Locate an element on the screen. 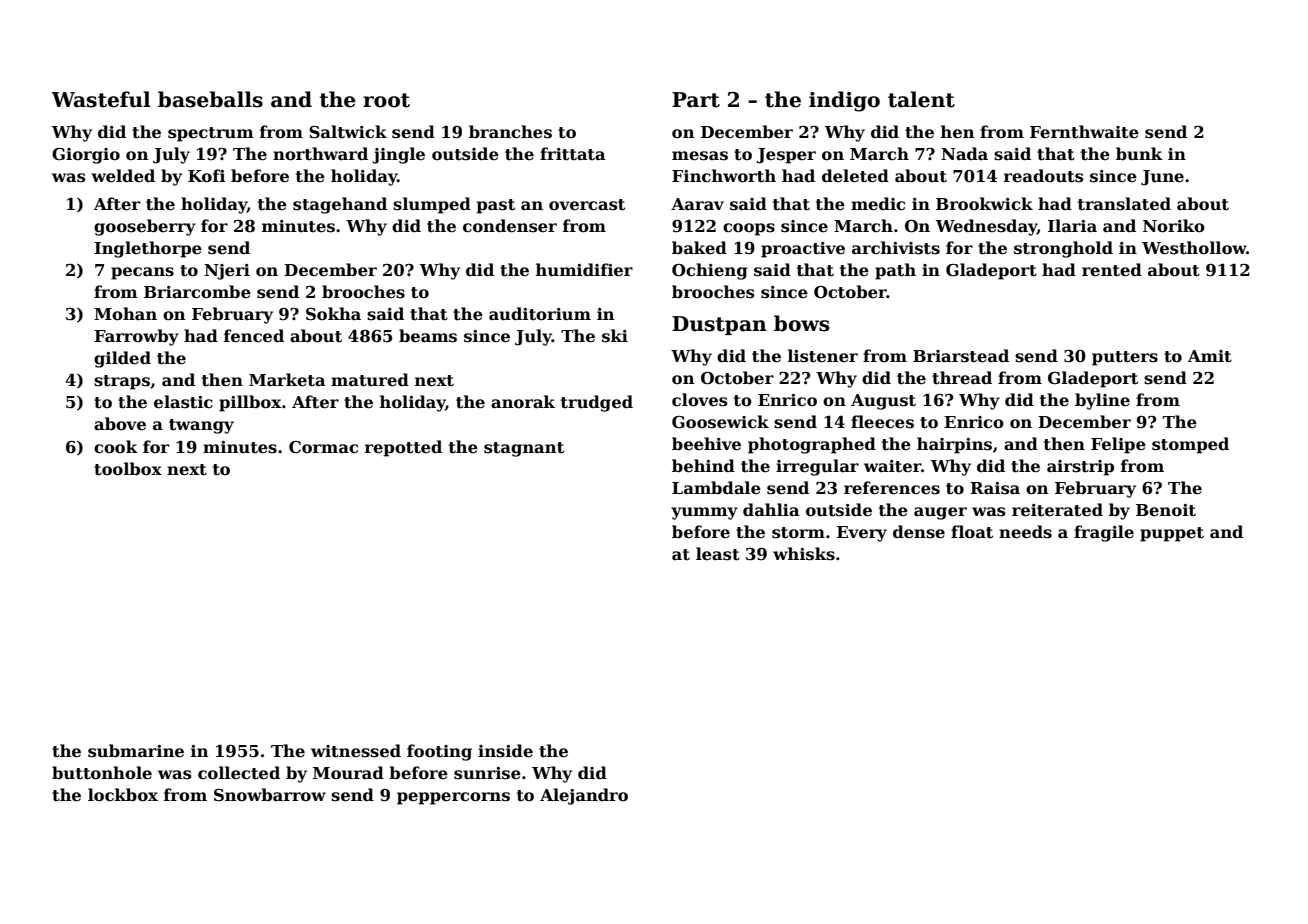 The image size is (1308, 924). baked is located at coordinates (699, 248).
